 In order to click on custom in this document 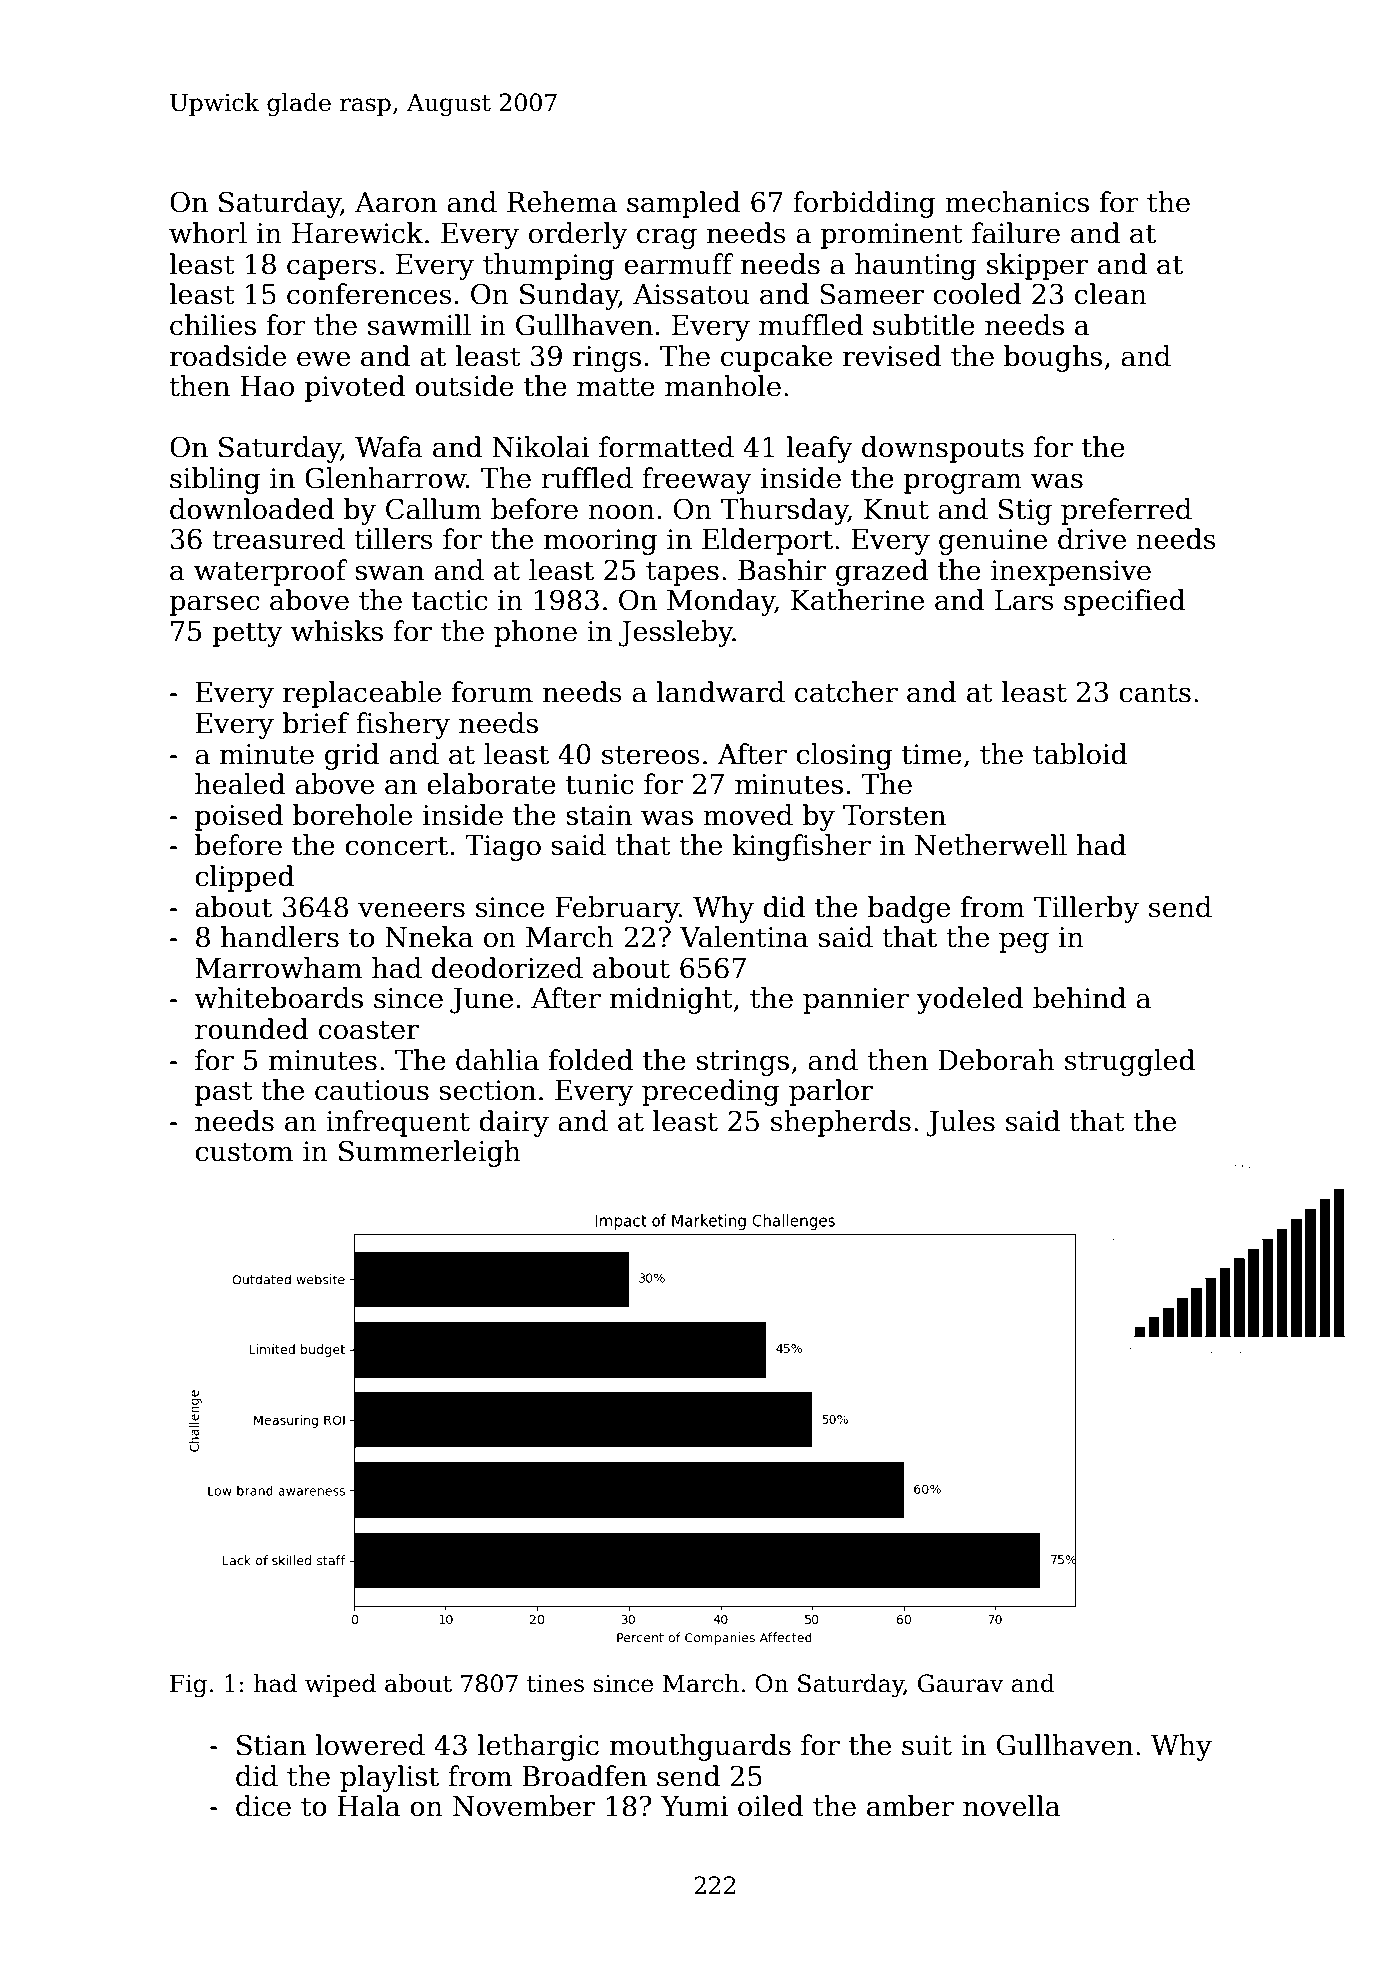, I will do `click(244, 1152)`.
